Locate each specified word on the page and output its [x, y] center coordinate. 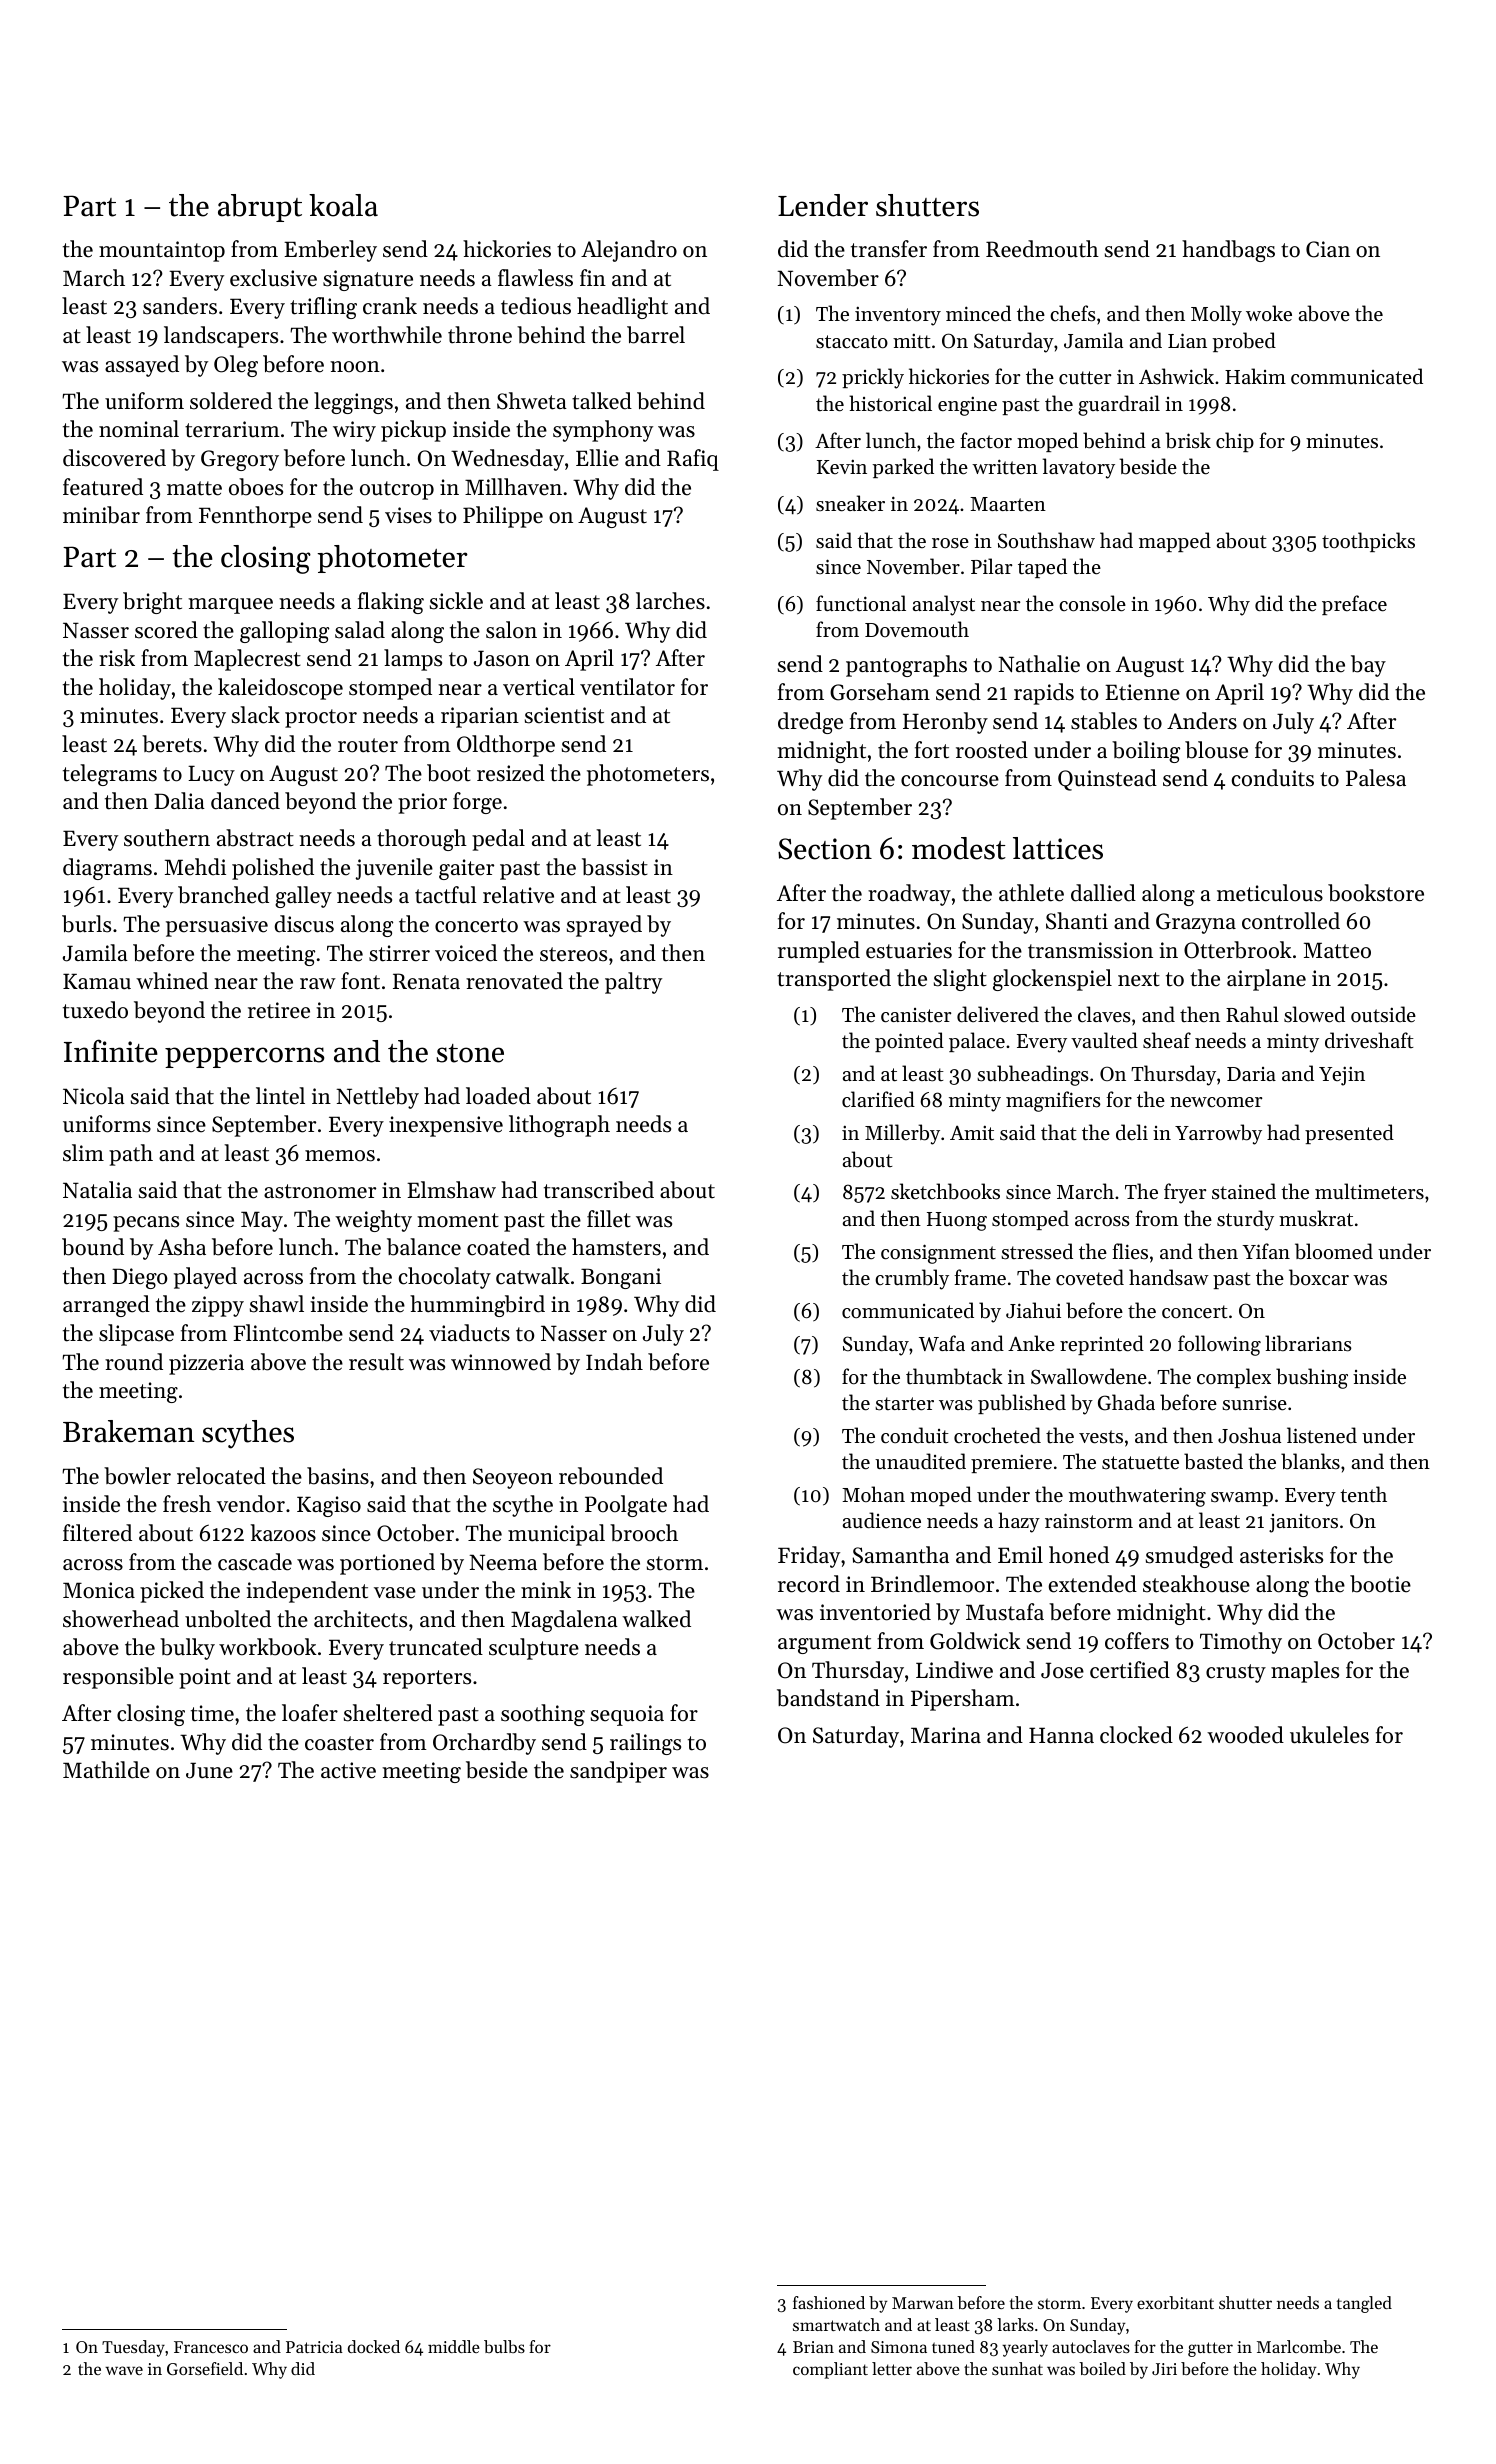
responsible [118, 1678]
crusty [1236, 1673]
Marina [946, 1735]
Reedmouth [1042, 249]
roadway [909, 895]
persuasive [217, 926]
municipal [556, 1535]
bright [152, 603]
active [348, 1770]
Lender [823, 205]
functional [861, 603]
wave [124, 2370]
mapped [1175, 542]
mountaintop [162, 251]
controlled [1291, 921]
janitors [1303, 1523]
